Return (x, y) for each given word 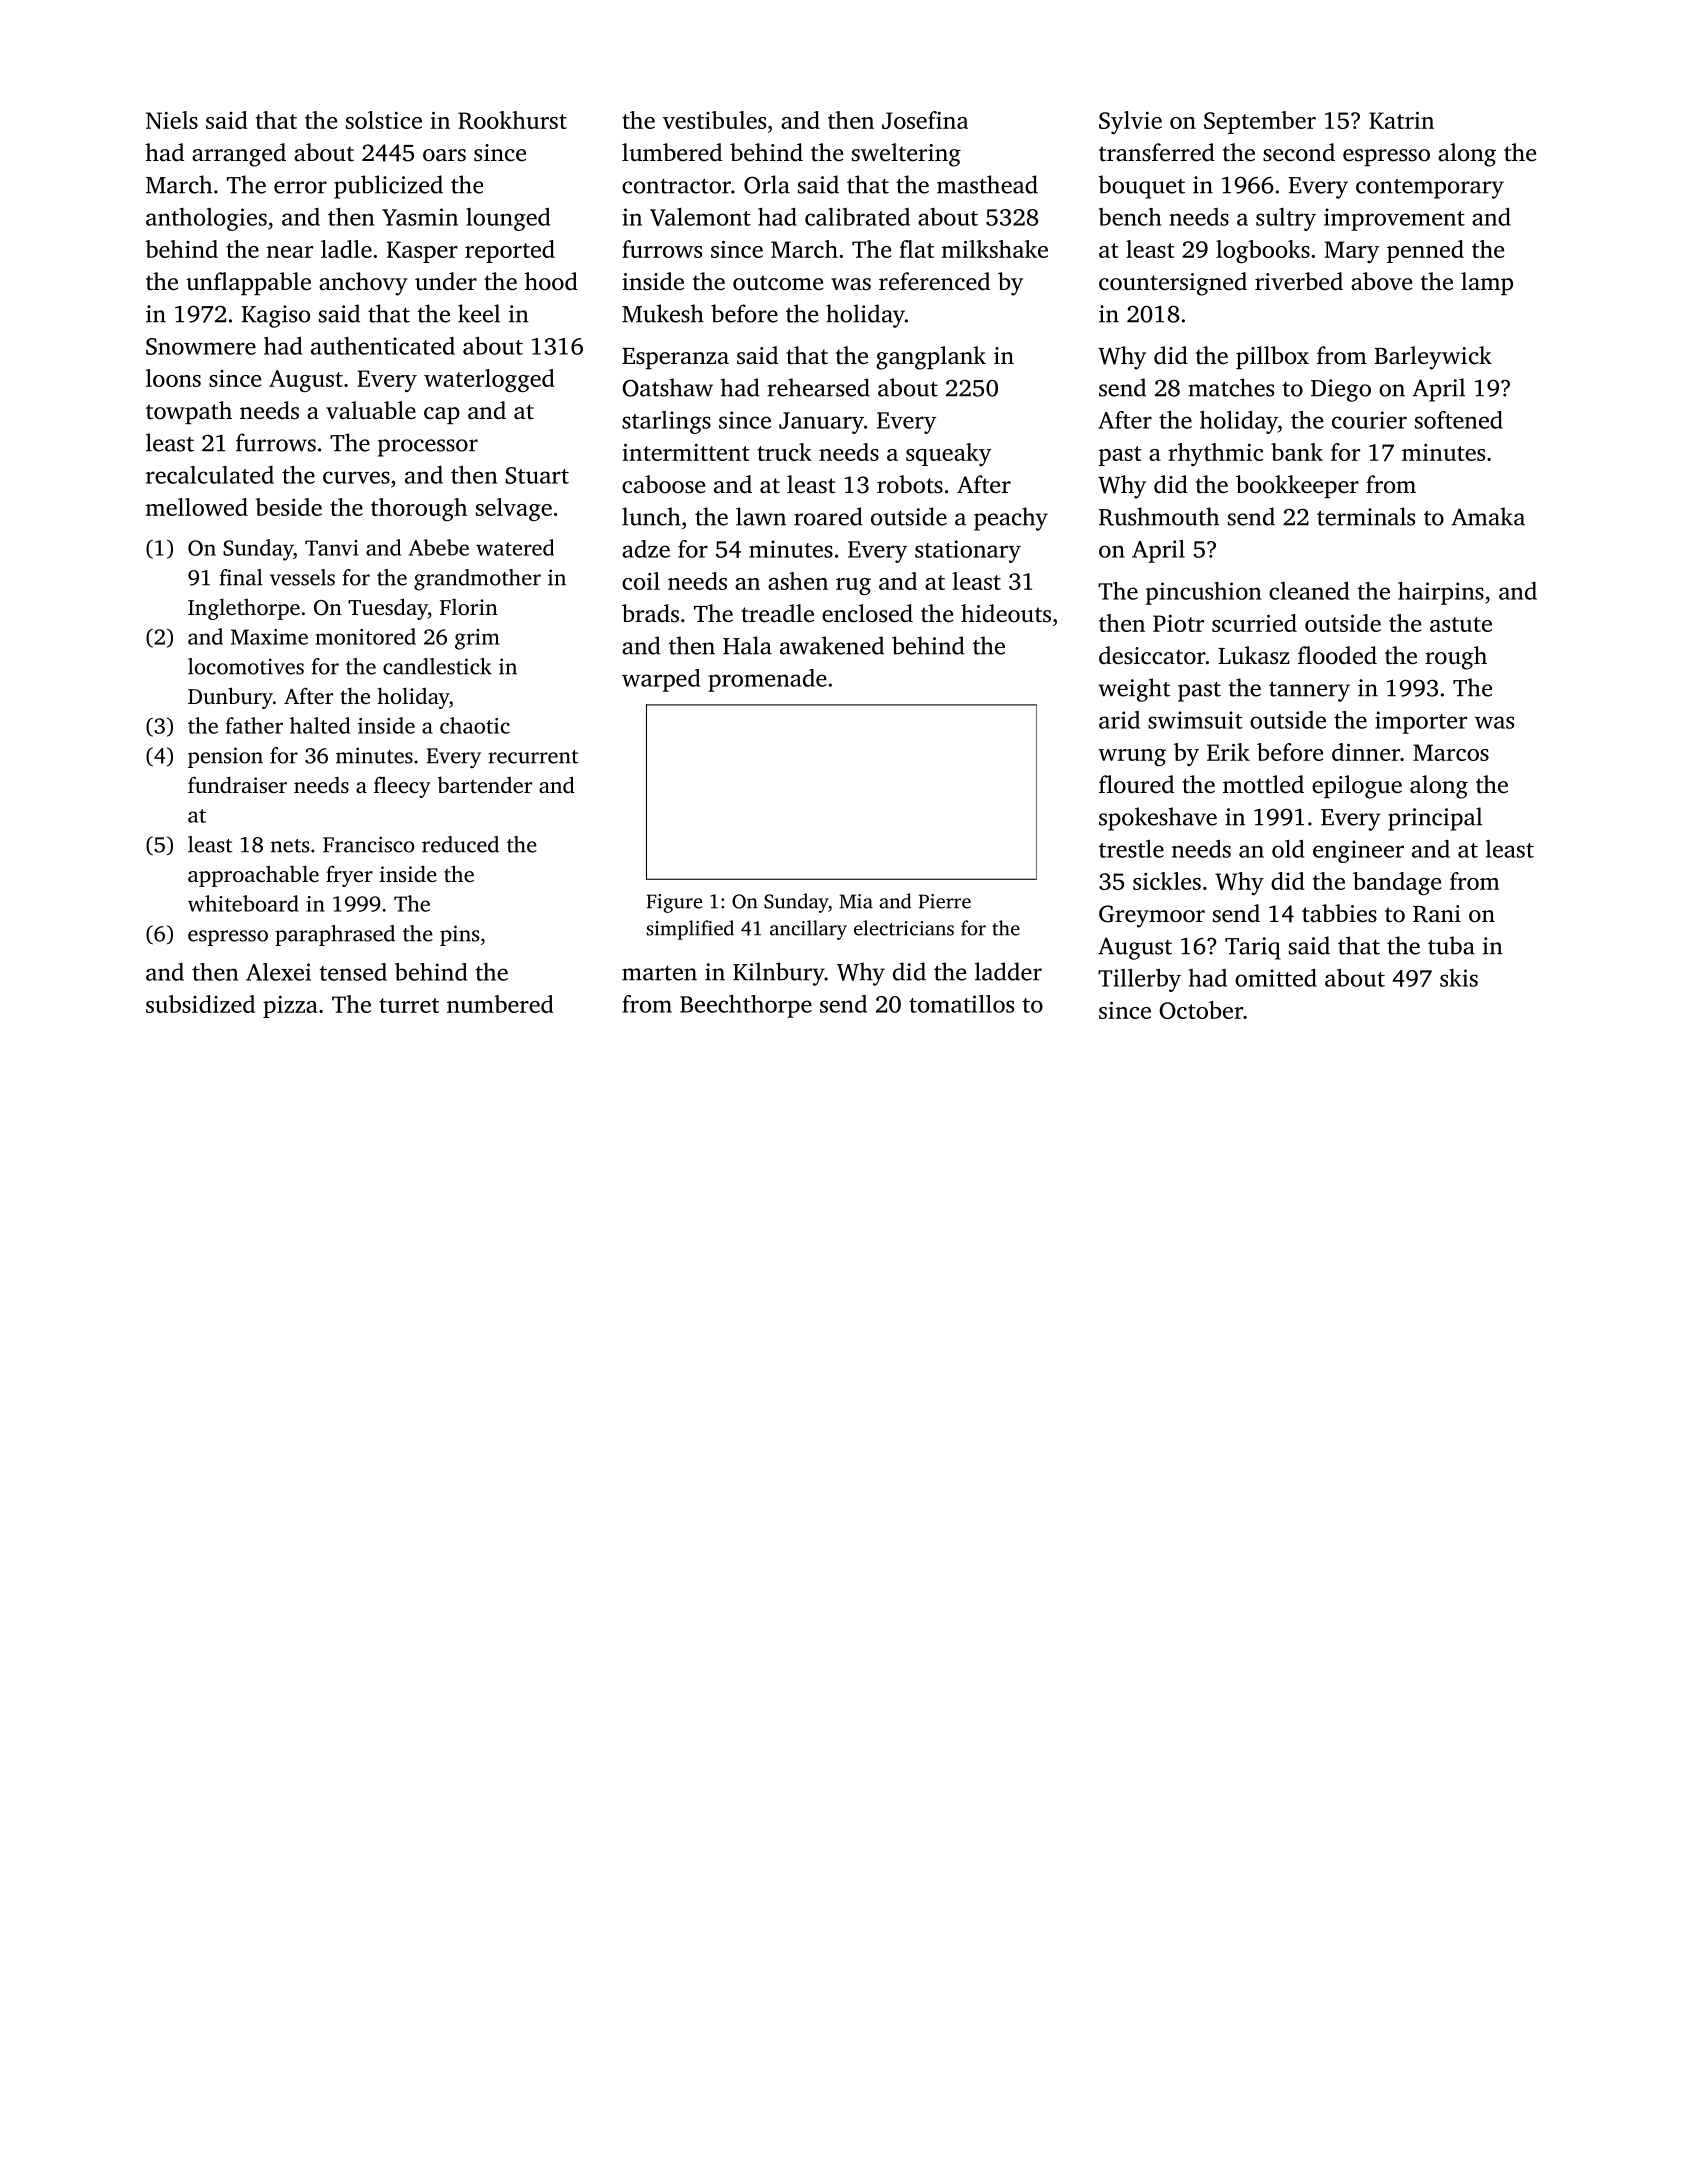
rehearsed (818, 387)
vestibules (714, 120)
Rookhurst (512, 120)
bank (1297, 452)
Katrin (1401, 120)
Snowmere (201, 346)
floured (1136, 784)
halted (320, 725)
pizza (290, 1007)
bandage (1397, 883)
